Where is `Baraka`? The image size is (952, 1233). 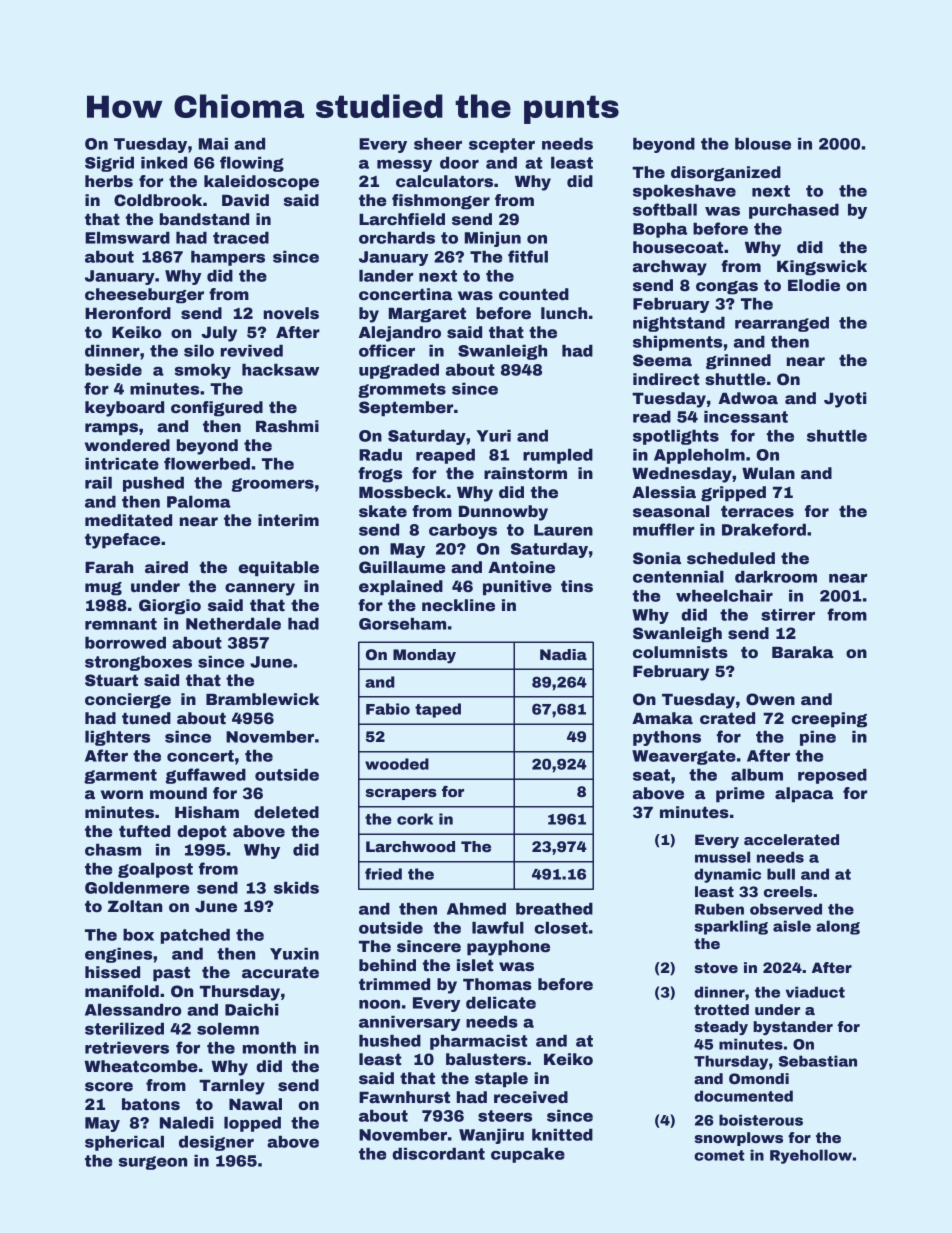
Baraka is located at coordinates (802, 652).
